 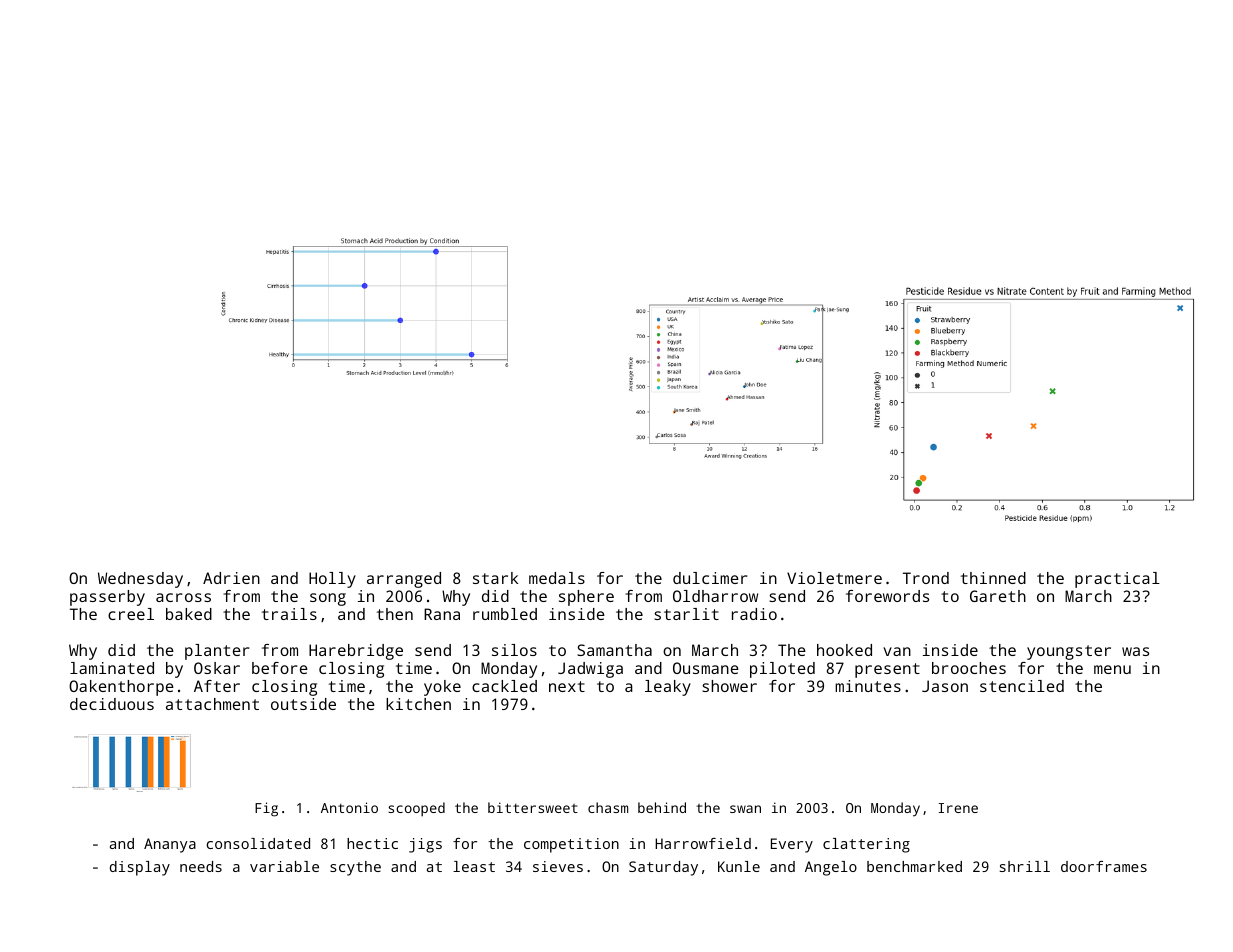 What do you see at coordinates (416, 809) in the image?
I see `scooped` at bounding box center [416, 809].
